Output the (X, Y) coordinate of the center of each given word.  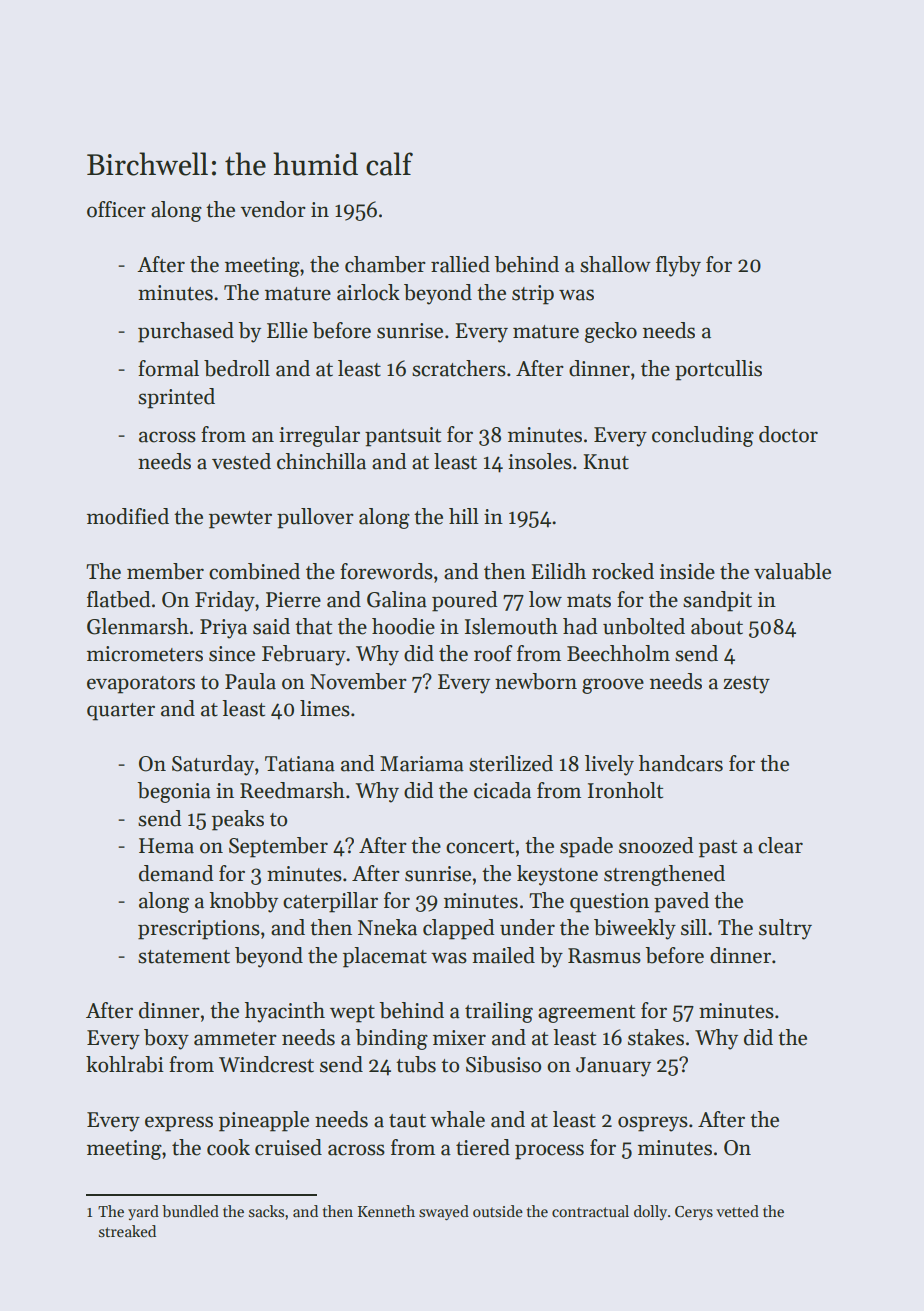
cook (228, 1147)
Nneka (387, 927)
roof (493, 653)
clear (780, 845)
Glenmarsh (138, 626)
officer (116, 209)
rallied (460, 264)
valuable (792, 571)
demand (176, 873)
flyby (678, 266)
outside (498, 1211)
